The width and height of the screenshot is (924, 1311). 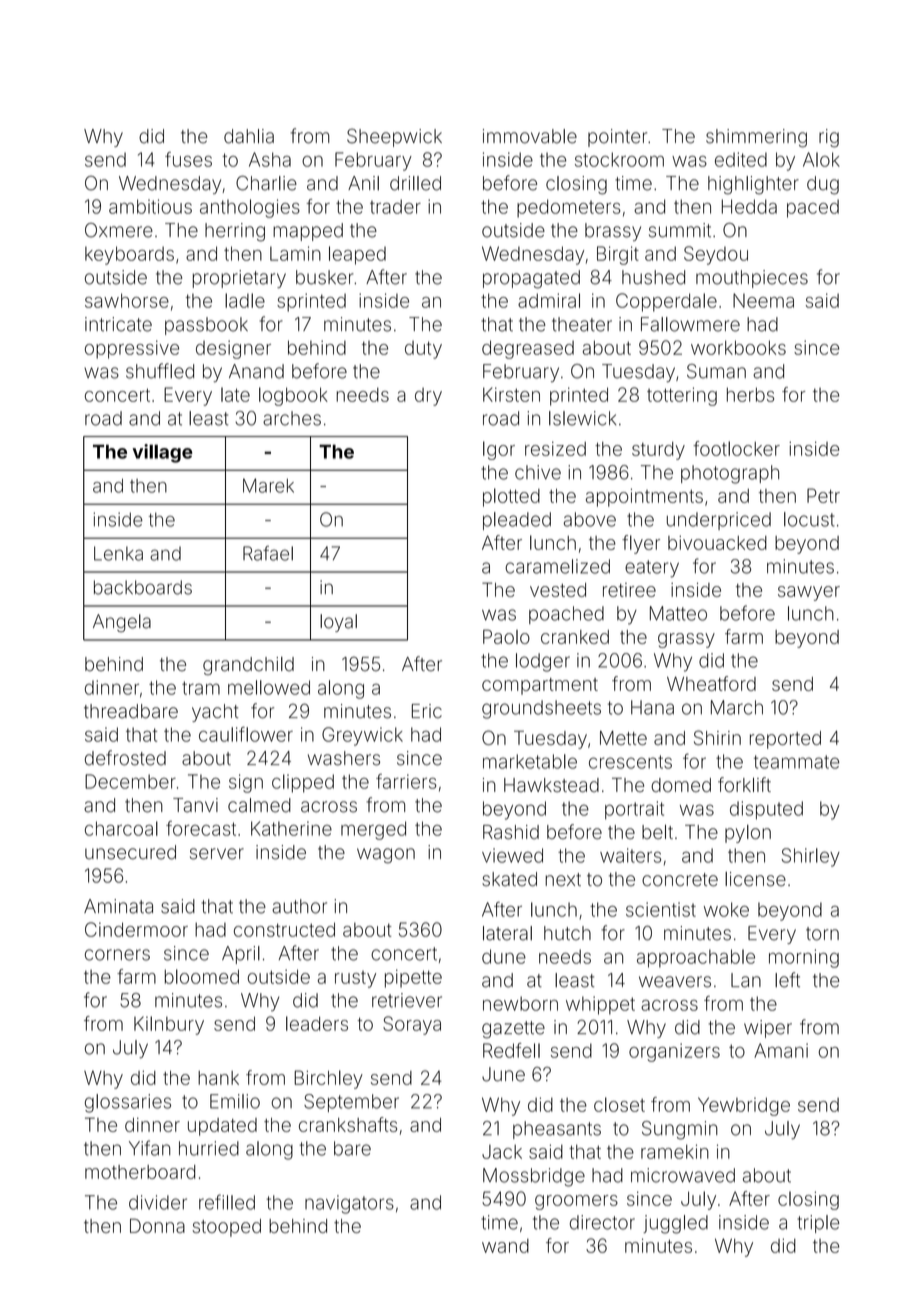 What do you see at coordinates (349, 1204) in the screenshot?
I see `navigators` at bounding box center [349, 1204].
